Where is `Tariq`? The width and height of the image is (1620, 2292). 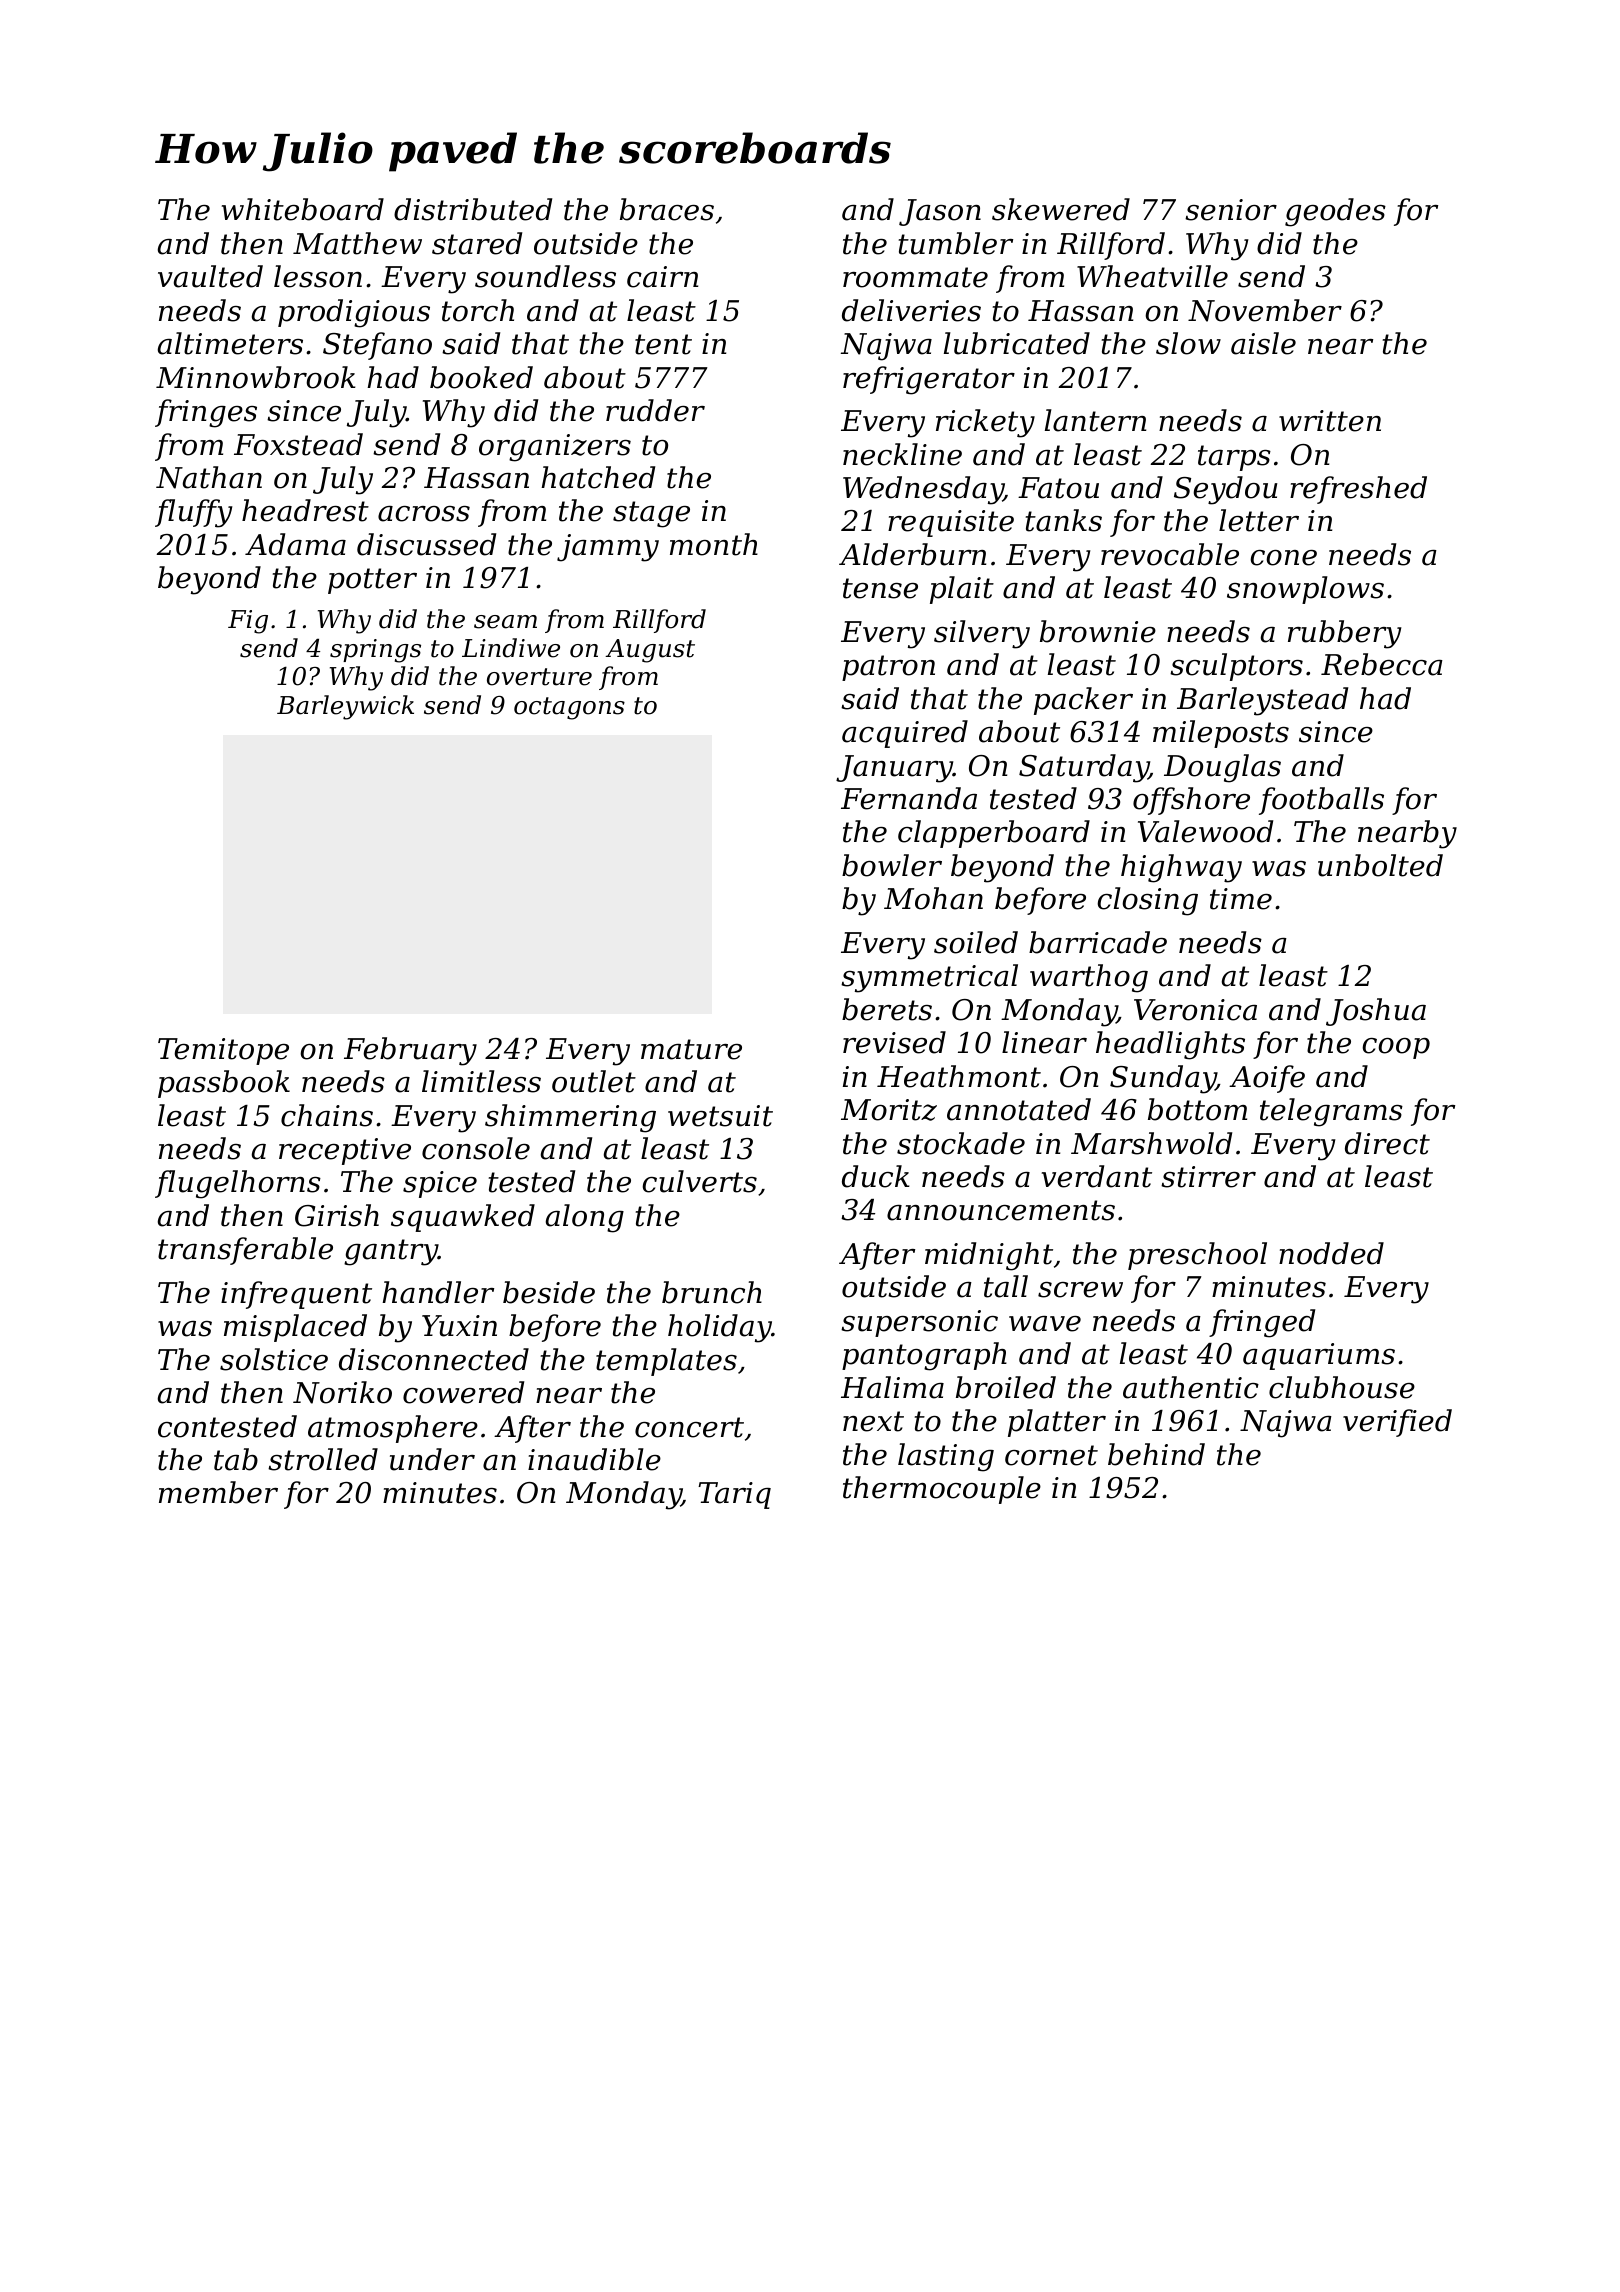 Tariq is located at coordinates (734, 1495).
